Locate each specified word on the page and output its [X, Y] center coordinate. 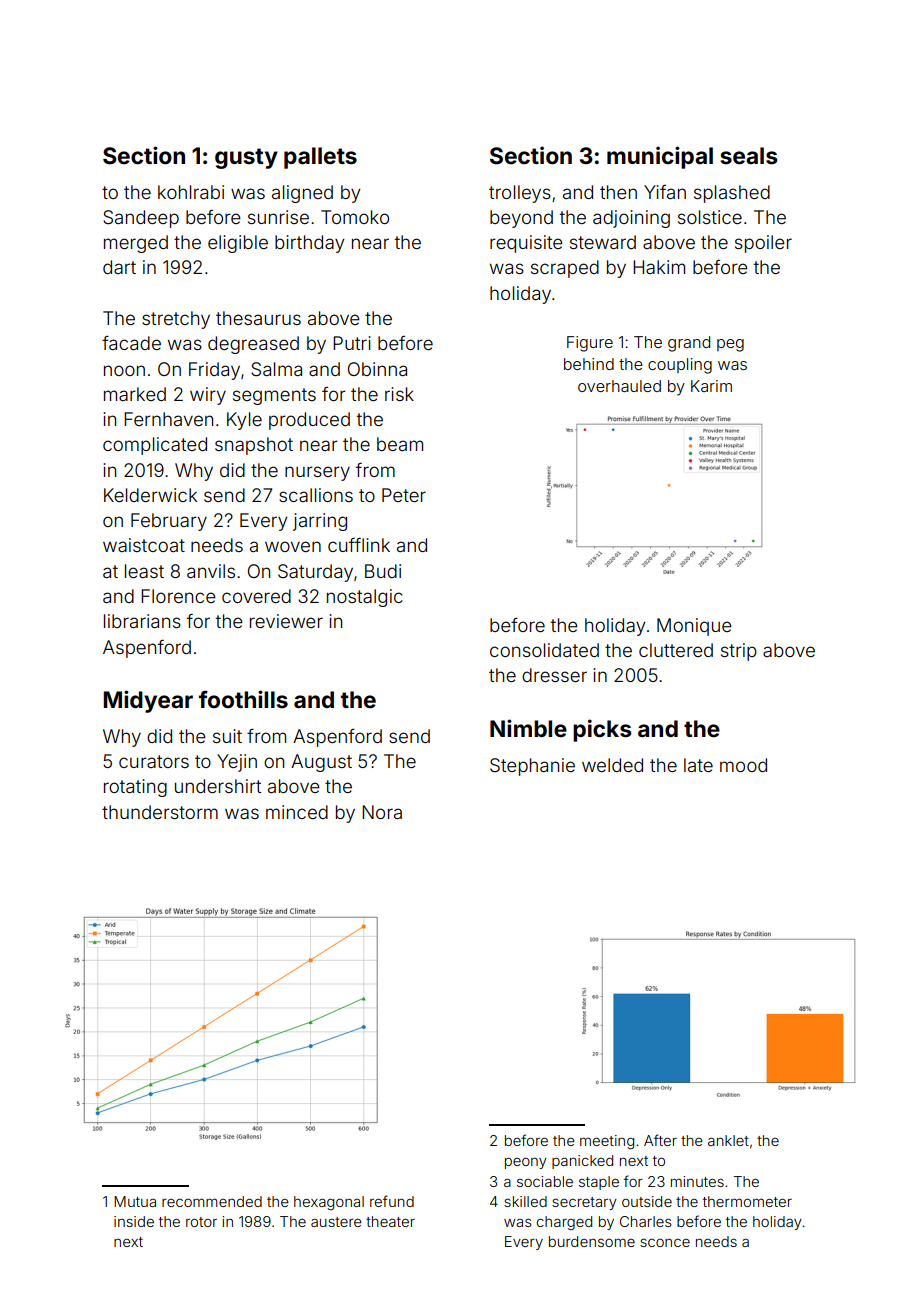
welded [612, 765]
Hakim [659, 267]
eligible [238, 244]
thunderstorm [160, 812]
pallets [320, 158]
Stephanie [532, 767]
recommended [212, 1201]
